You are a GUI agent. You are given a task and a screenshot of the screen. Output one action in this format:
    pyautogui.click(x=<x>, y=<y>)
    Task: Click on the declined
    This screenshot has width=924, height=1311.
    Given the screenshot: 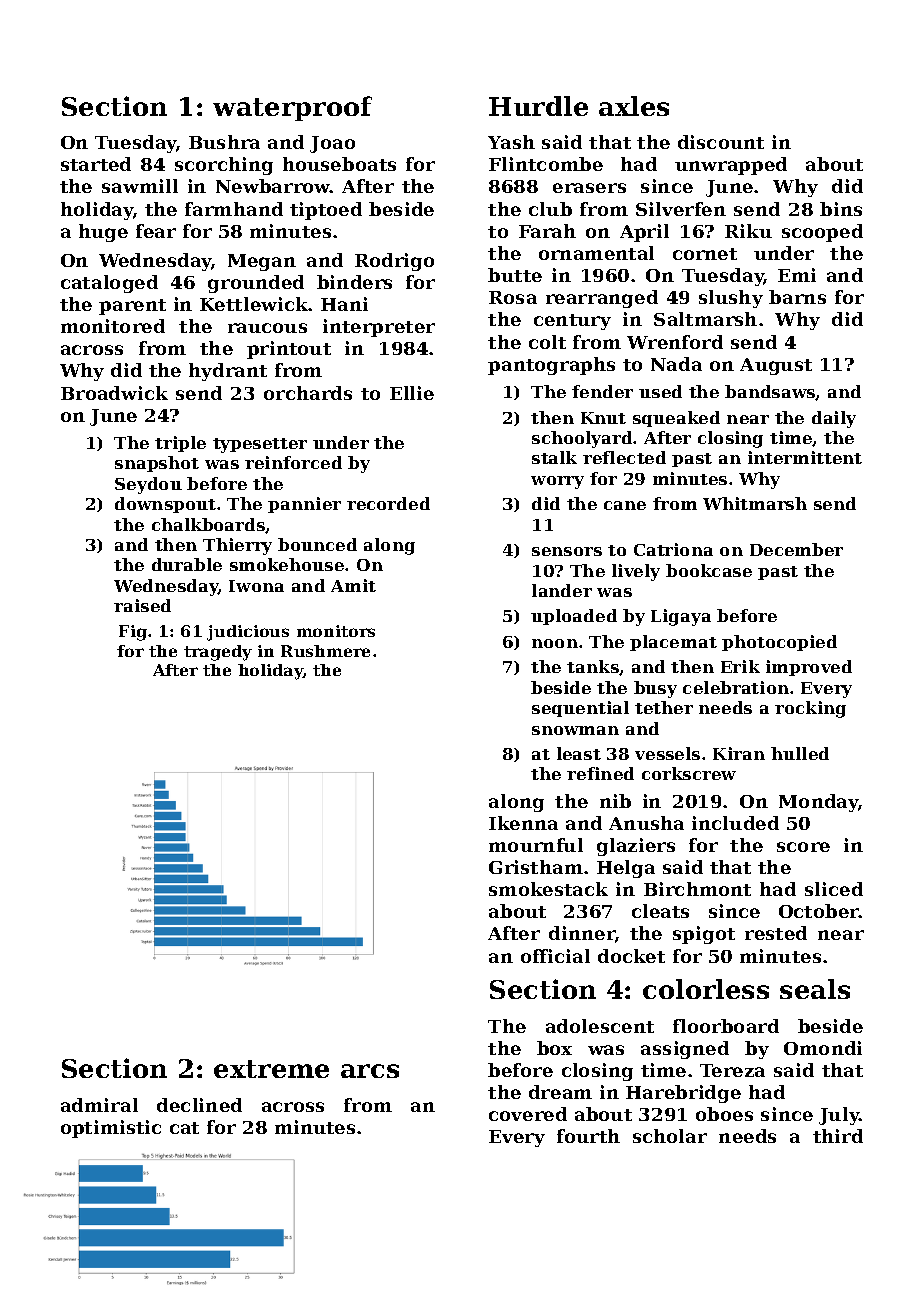 What is the action you would take?
    pyautogui.click(x=199, y=1105)
